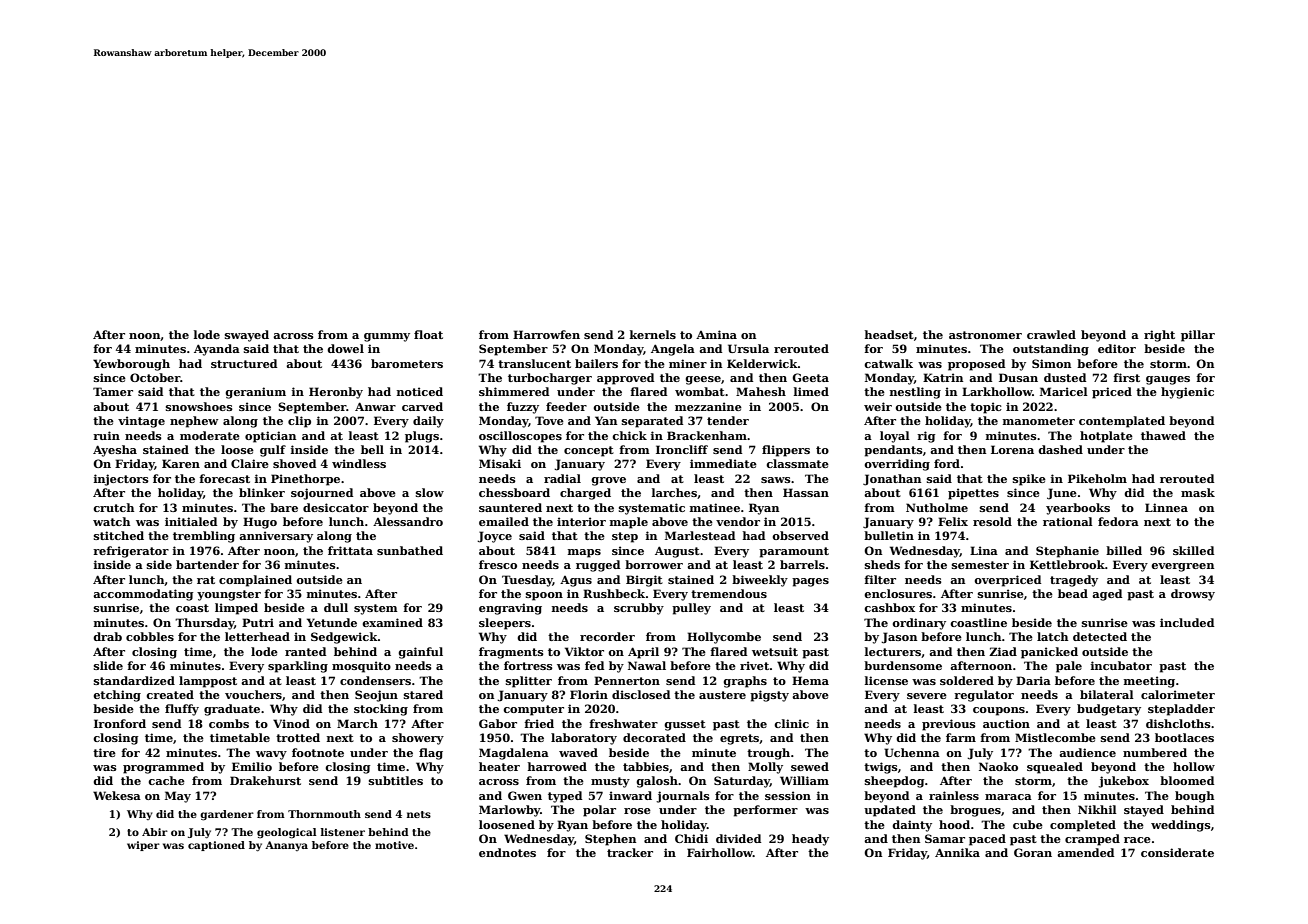 This image has width=1308, height=924. Describe the element at coordinates (878, 406) in the image. I see `weir` at that location.
